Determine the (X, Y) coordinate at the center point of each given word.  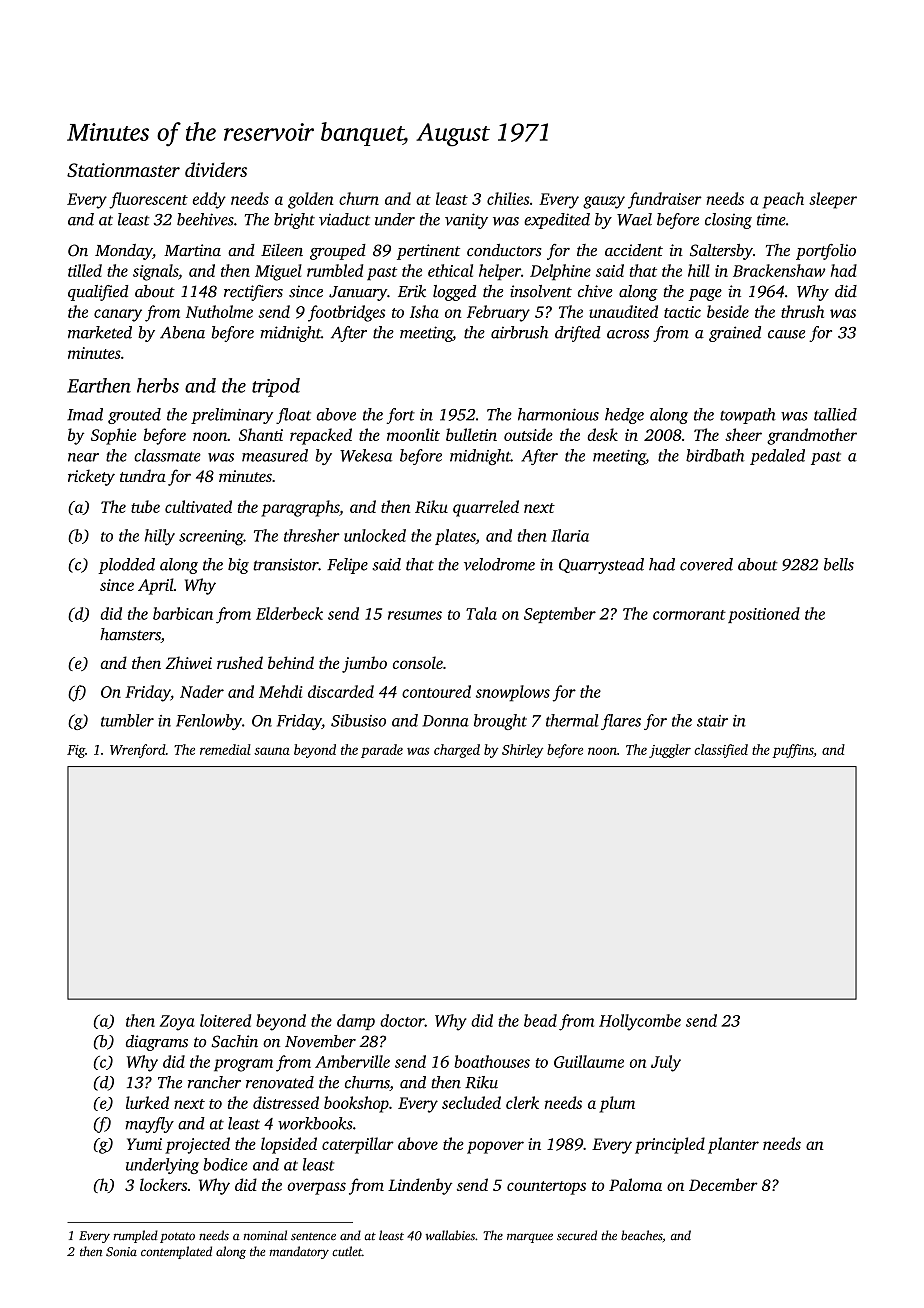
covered (706, 564)
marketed (100, 332)
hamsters (130, 635)
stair (712, 721)
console (418, 662)
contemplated (176, 1252)
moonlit (413, 434)
